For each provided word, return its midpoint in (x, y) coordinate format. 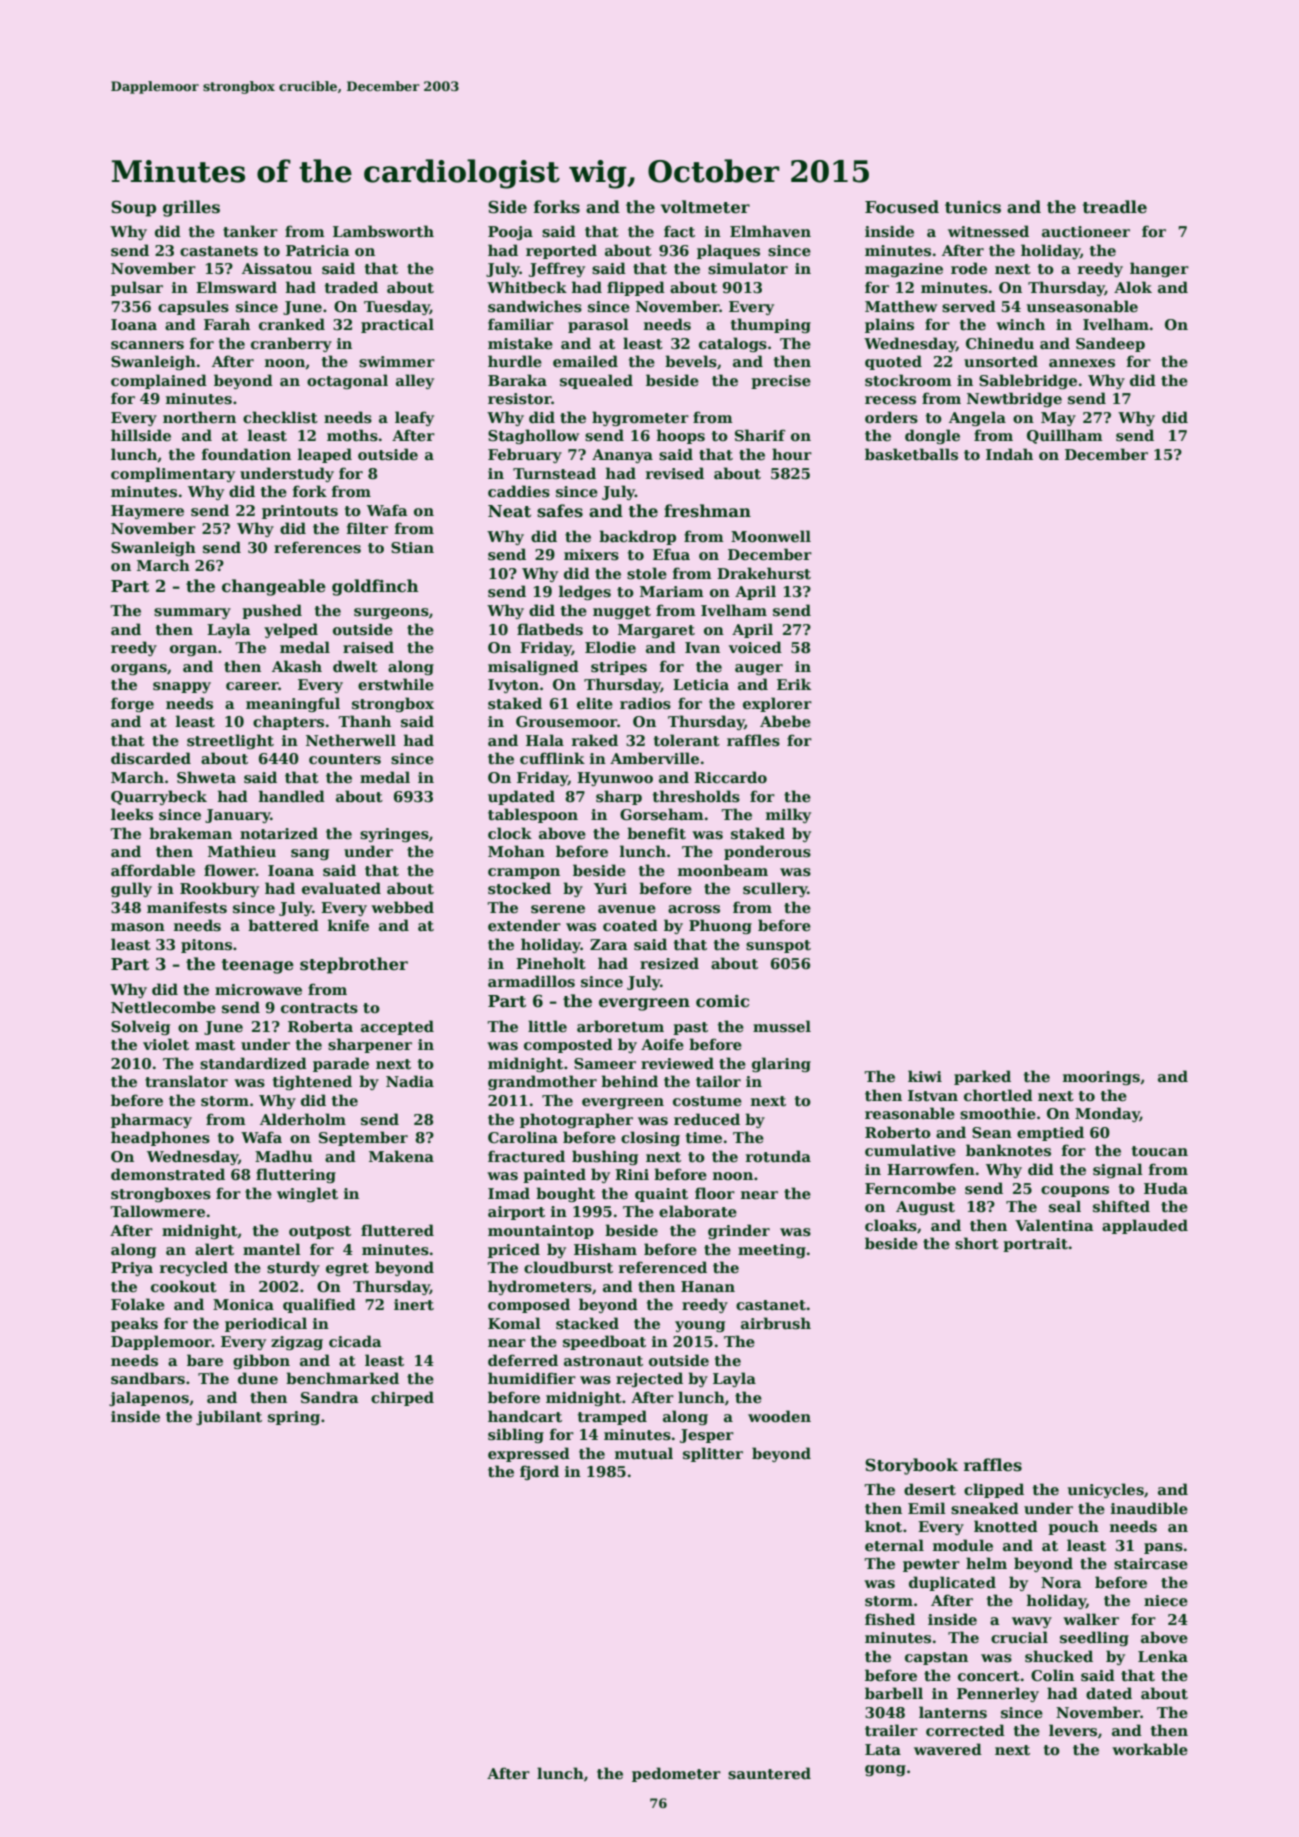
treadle (1115, 207)
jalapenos (149, 1398)
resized (669, 963)
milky (788, 815)
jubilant (229, 1417)
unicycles (1106, 1490)
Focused (902, 207)
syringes (394, 835)
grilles (191, 208)
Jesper (707, 1436)
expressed (529, 1454)
